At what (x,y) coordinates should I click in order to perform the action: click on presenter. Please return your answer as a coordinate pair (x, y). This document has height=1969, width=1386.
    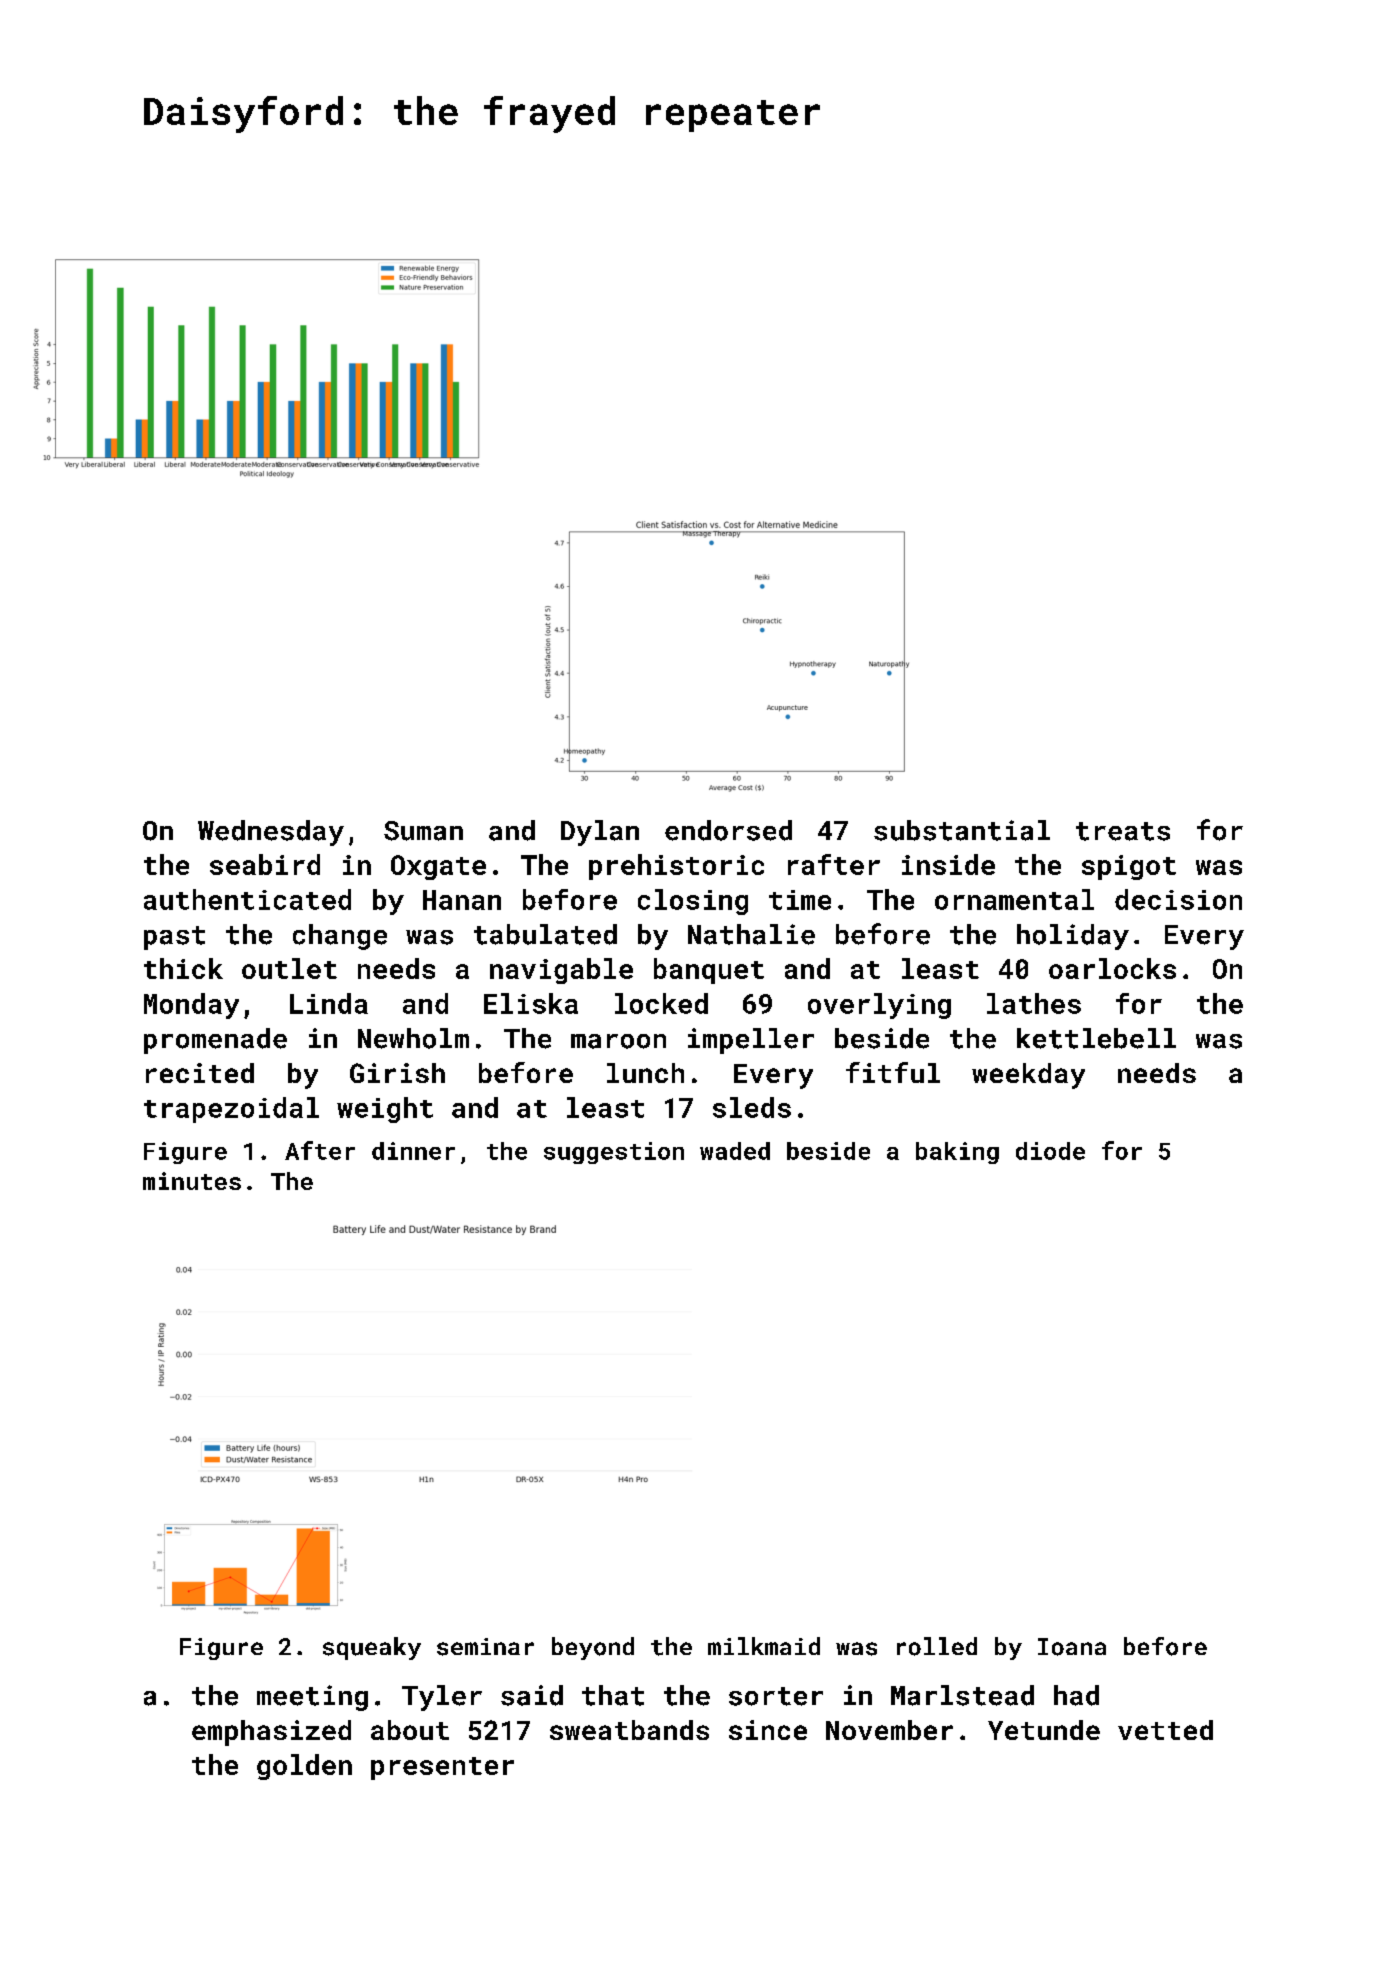
    Looking at the image, I should click on (442, 1768).
